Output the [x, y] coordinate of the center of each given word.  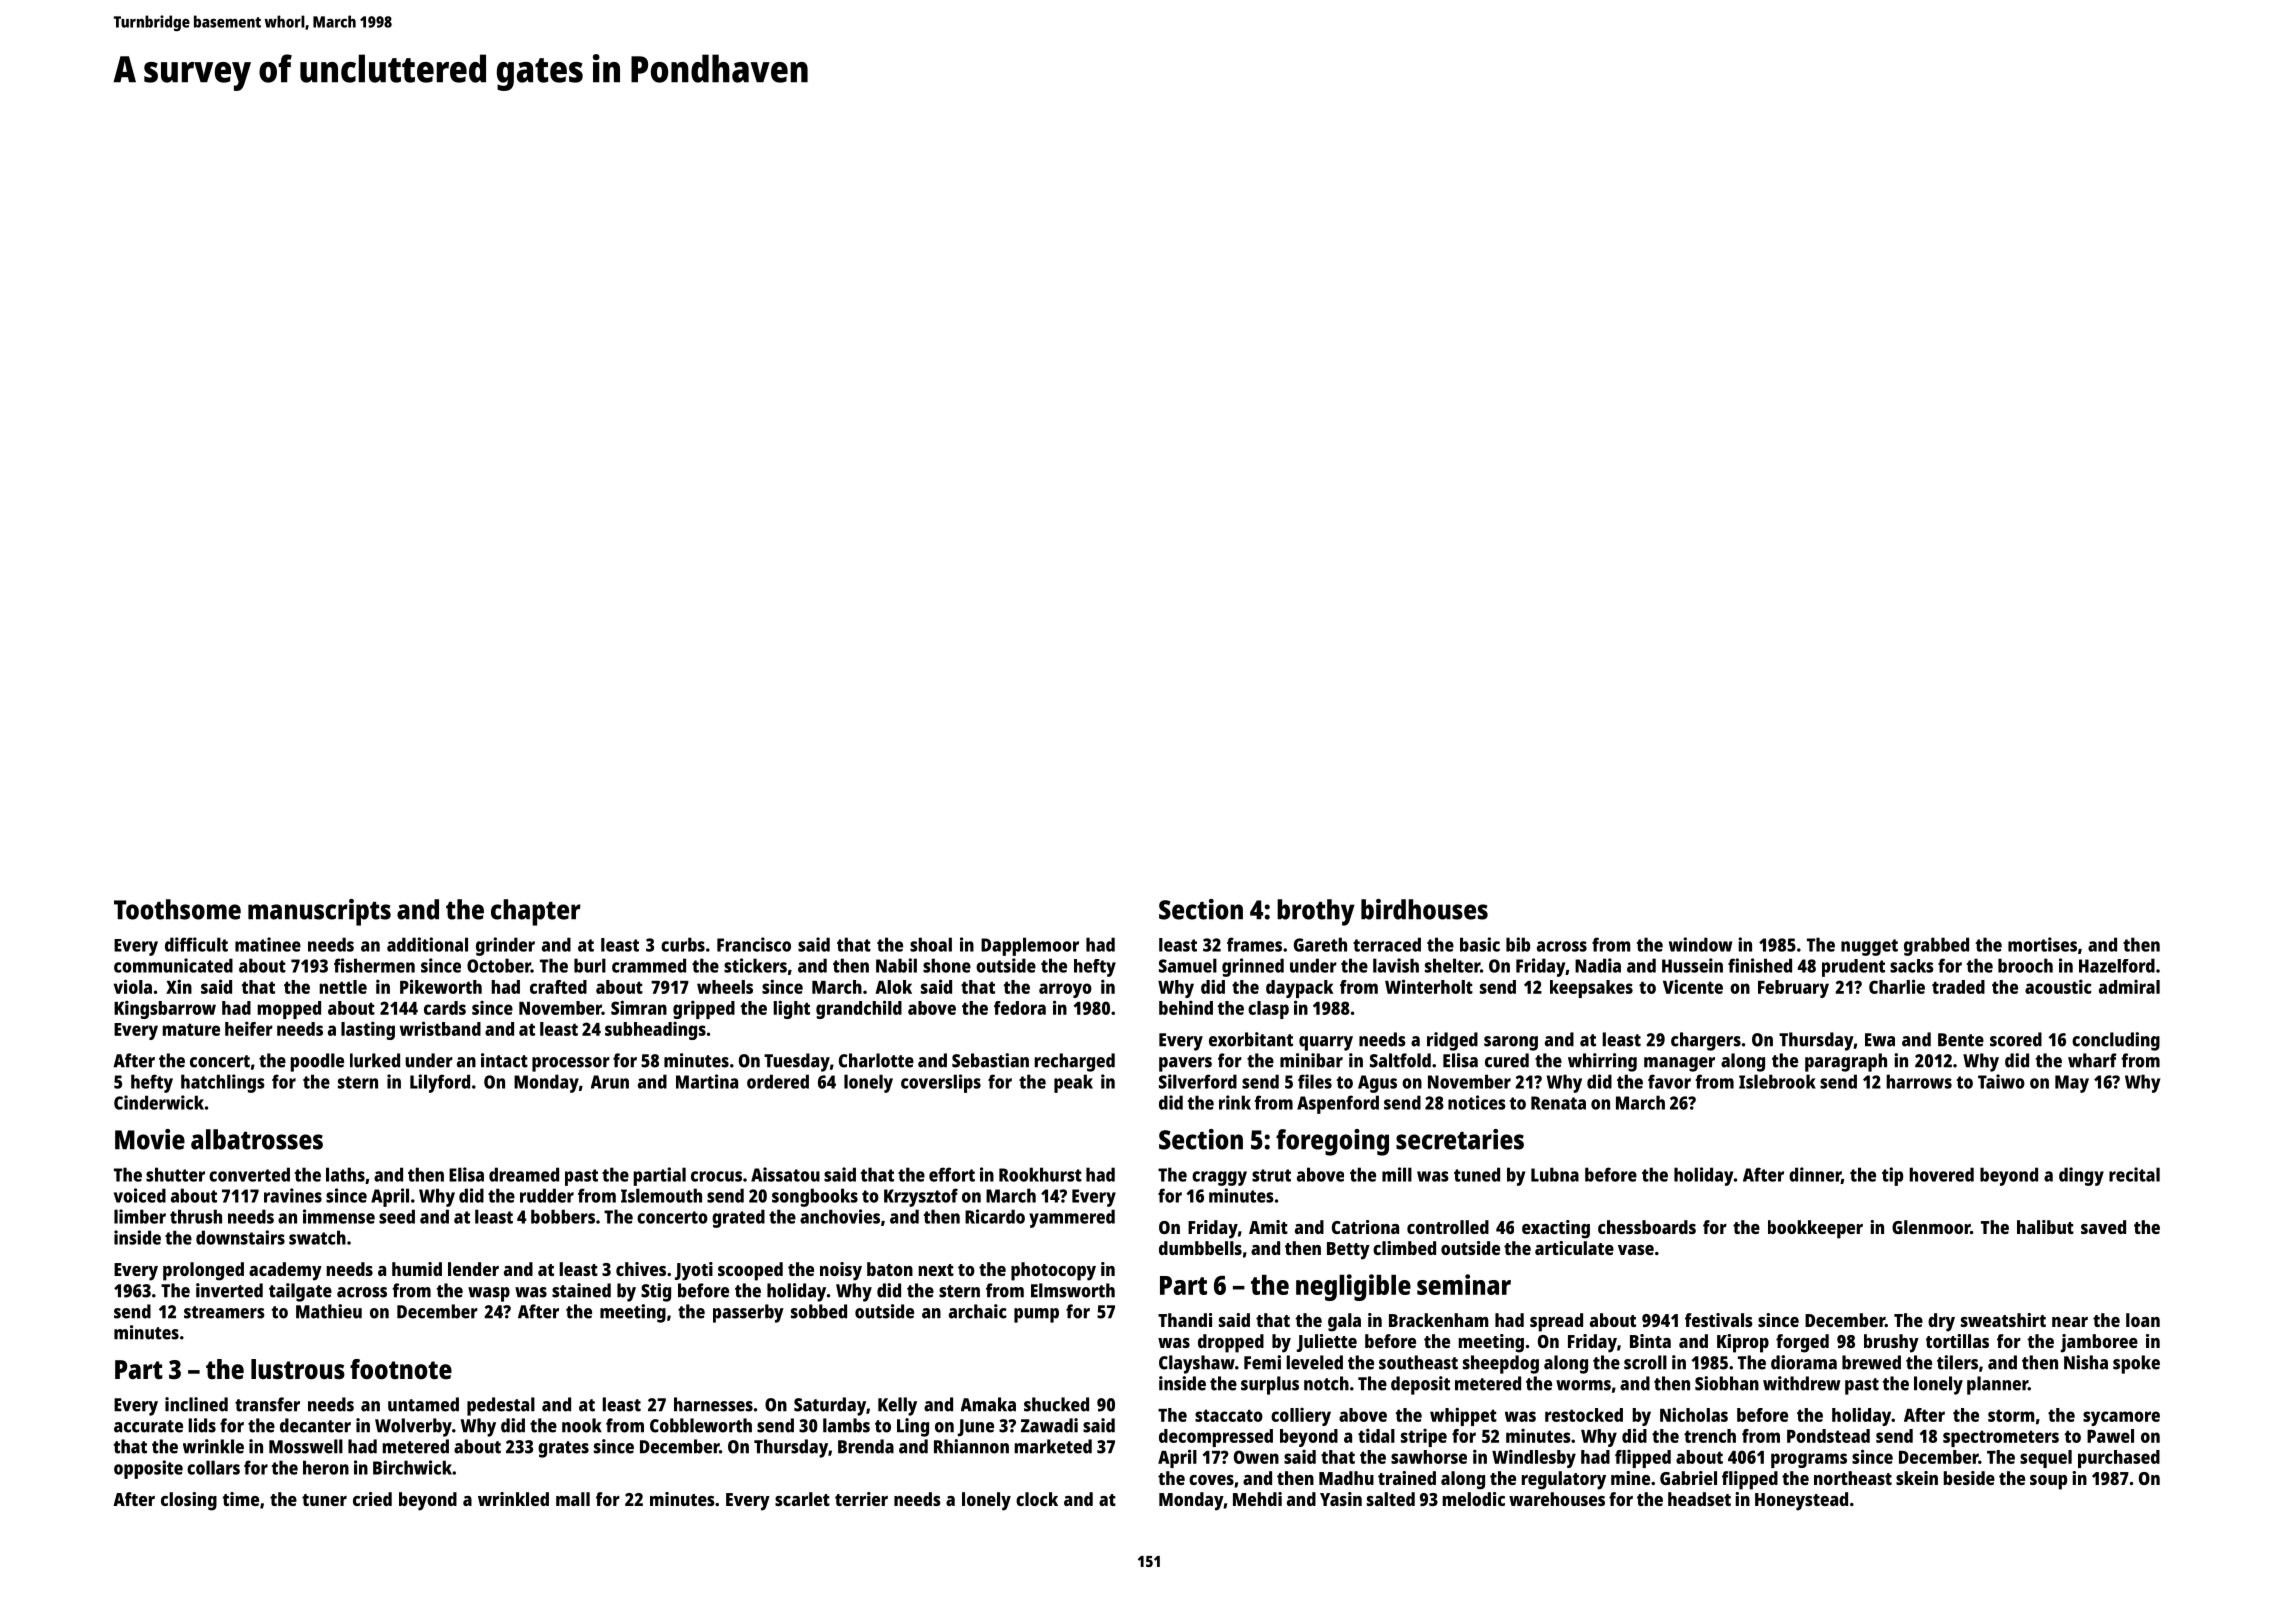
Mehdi [1257, 1499]
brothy [1316, 912]
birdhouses [1424, 909]
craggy [1219, 1178]
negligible [1353, 1287]
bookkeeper [1815, 1229]
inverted [229, 1290]
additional [427, 944]
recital [2134, 1174]
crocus [716, 1176]
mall [573, 1499]
